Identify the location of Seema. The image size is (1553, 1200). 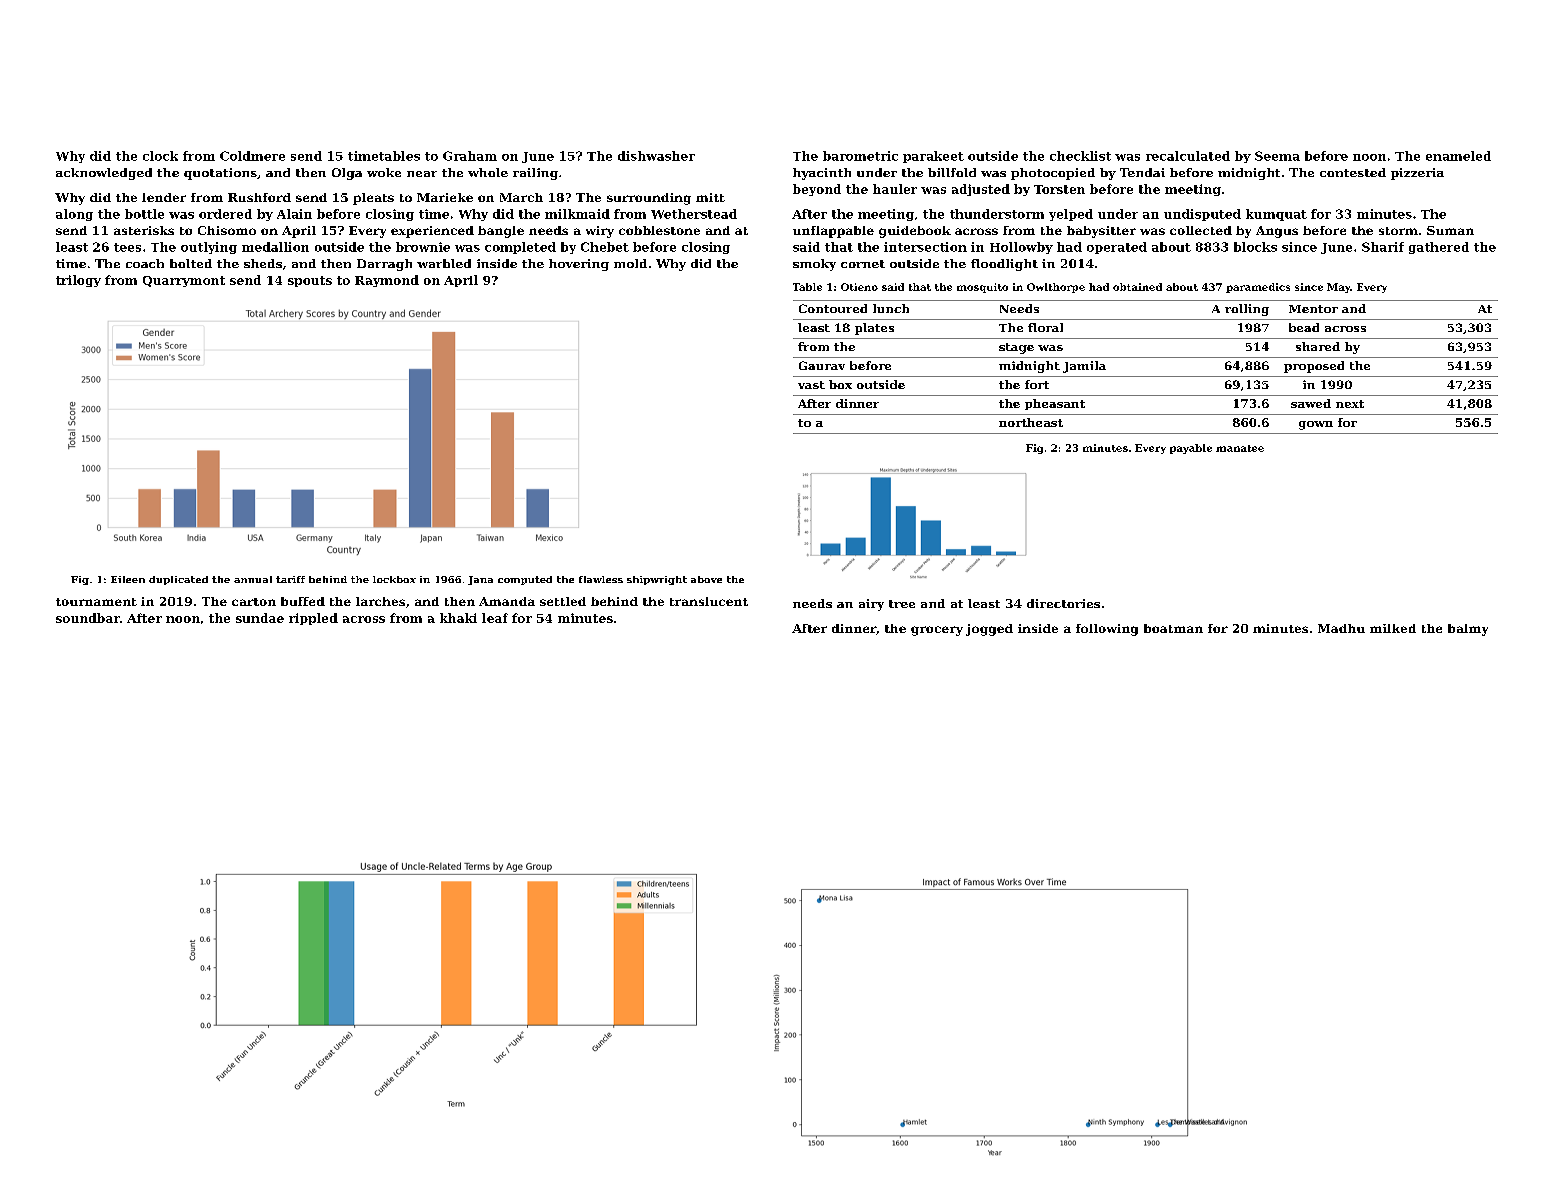
(1277, 156).
